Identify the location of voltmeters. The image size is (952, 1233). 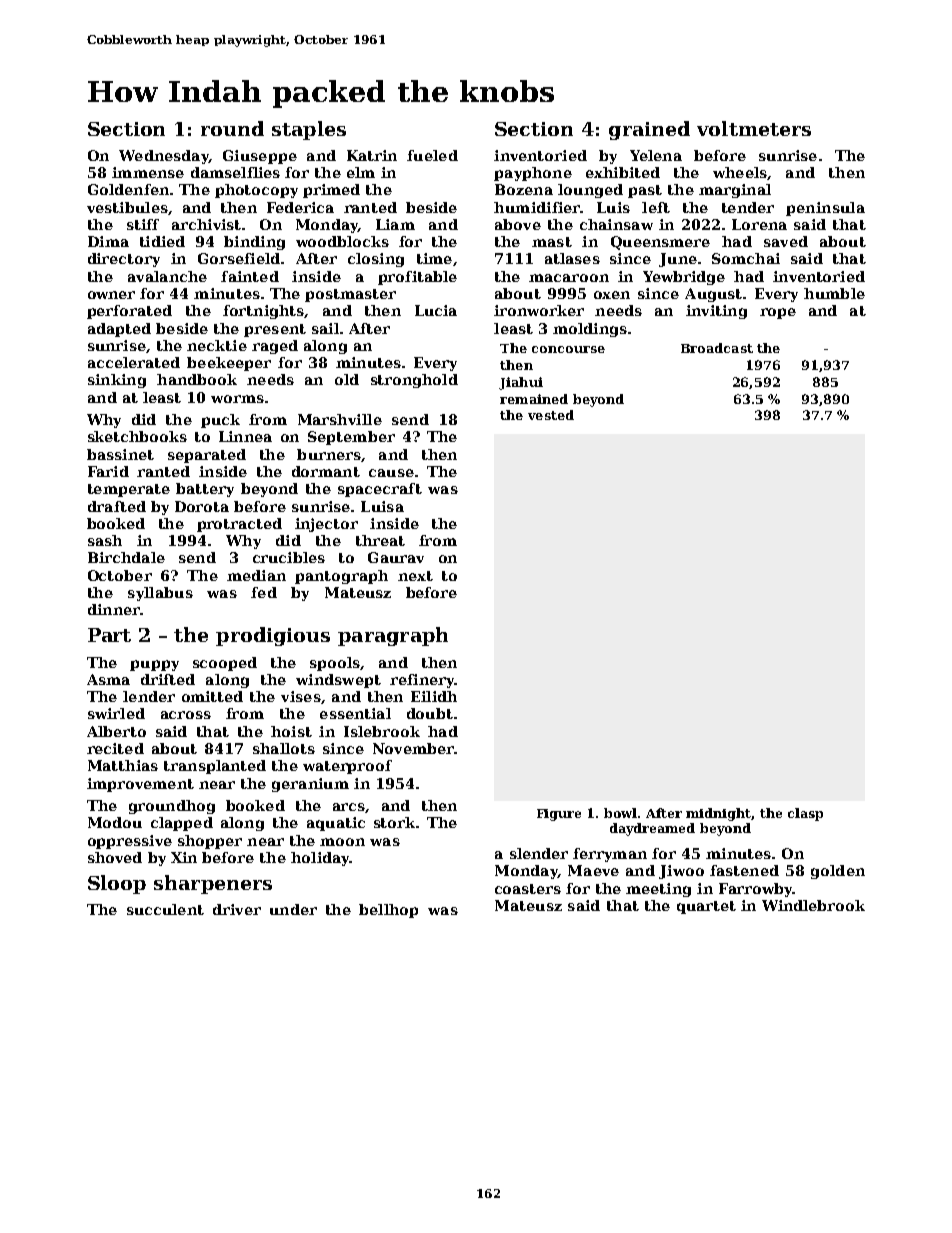
(754, 128).
